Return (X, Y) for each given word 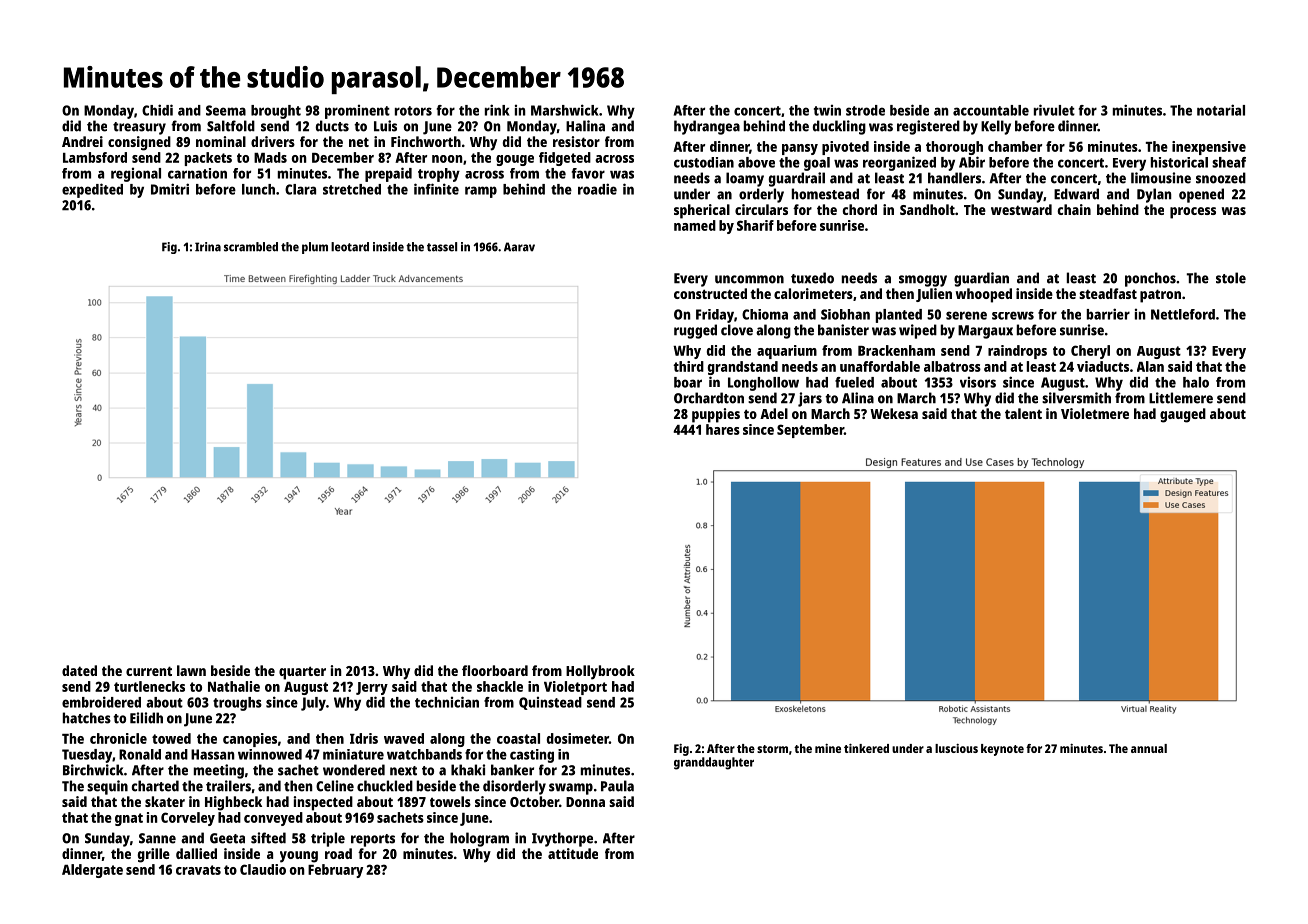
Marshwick (565, 110)
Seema (226, 110)
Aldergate (92, 871)
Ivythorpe (562, 839)
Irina (208, 247)
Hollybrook (600, 672)
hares (723, 429)
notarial (1221, 110)
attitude (573, 853)
